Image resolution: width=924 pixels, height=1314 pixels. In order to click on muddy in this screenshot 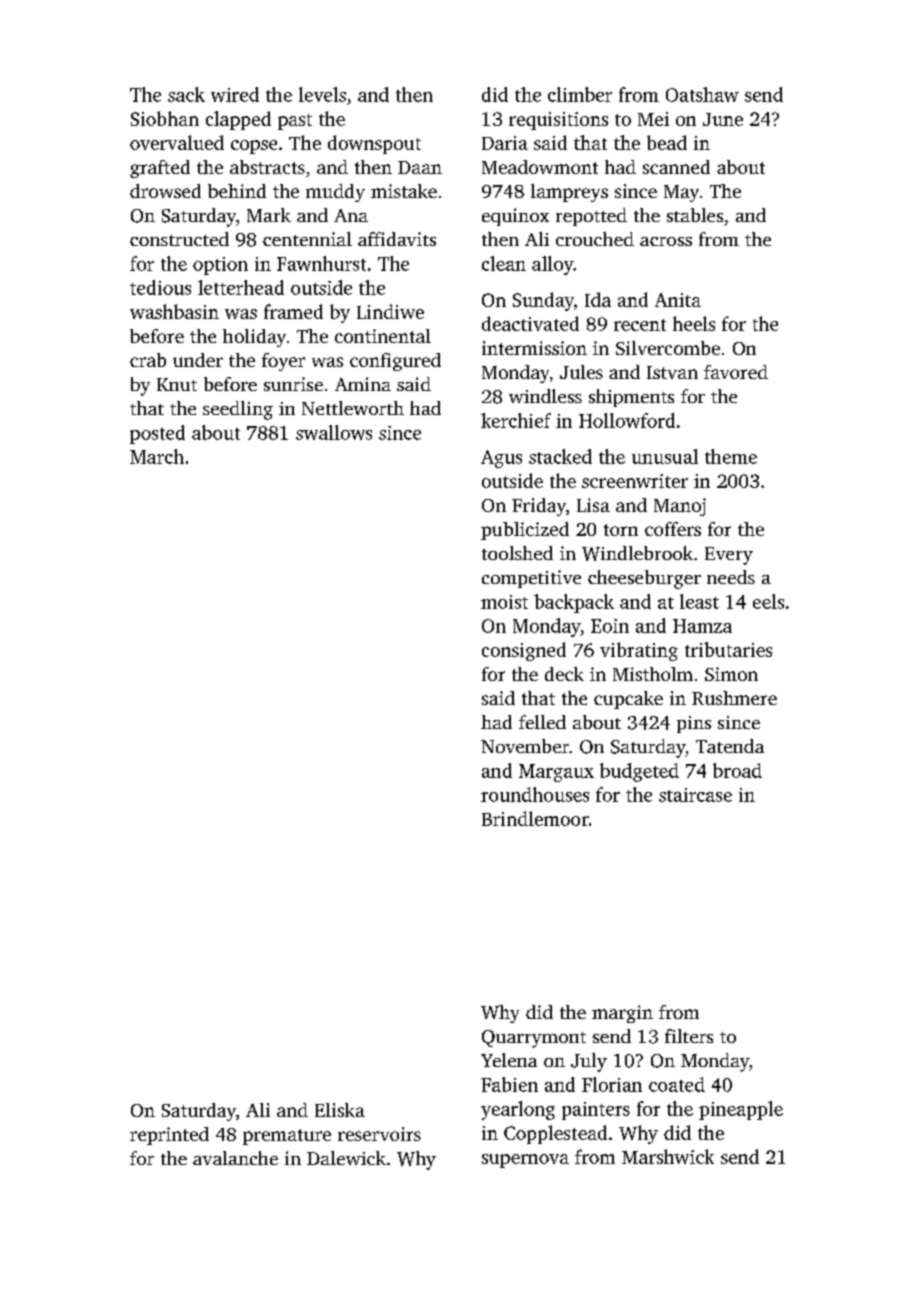, I will do `click(335, 193)`.
